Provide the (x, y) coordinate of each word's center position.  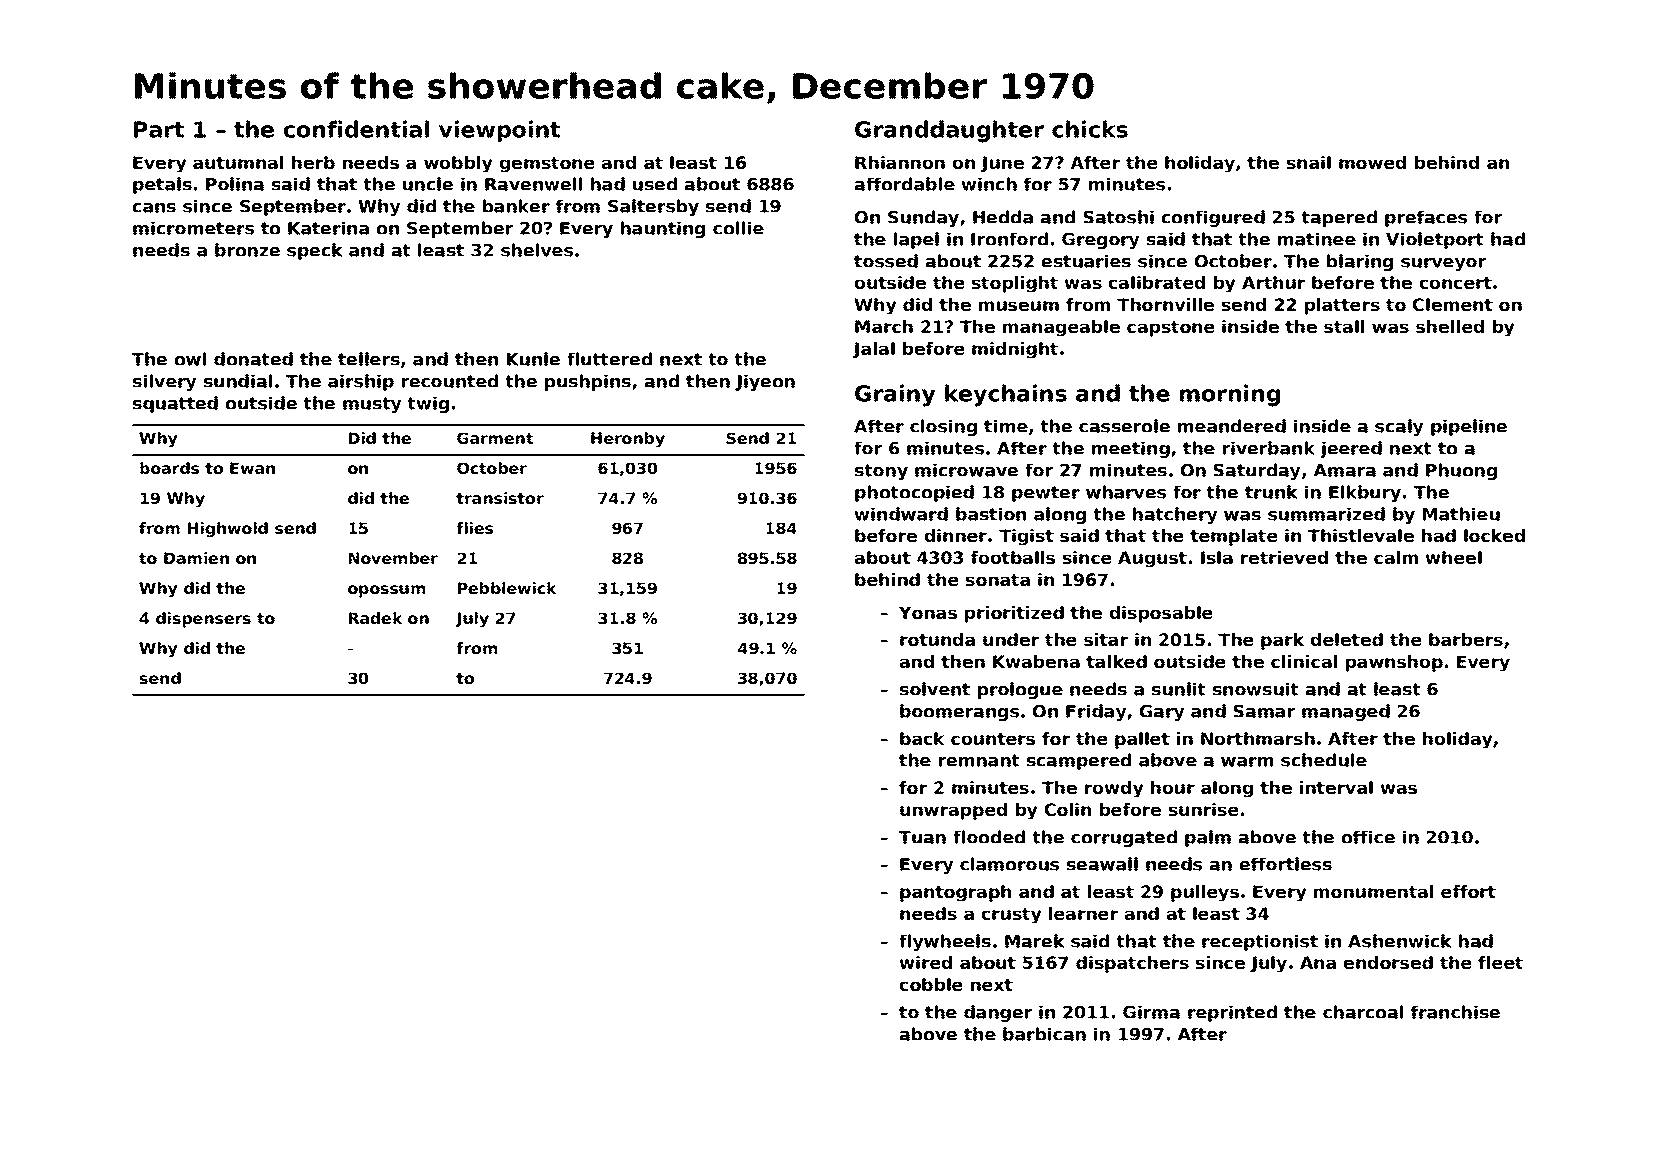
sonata (998, 580)
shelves (537, 250)
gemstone (547, 165)
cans (154, 208)
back (922, 738)
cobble (931, 984)
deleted (1347, 639)
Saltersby (653, 207)
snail (1309, 162)
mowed (1372, 162)
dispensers (203, 620)
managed (1346, 712)
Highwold (228, 530)
